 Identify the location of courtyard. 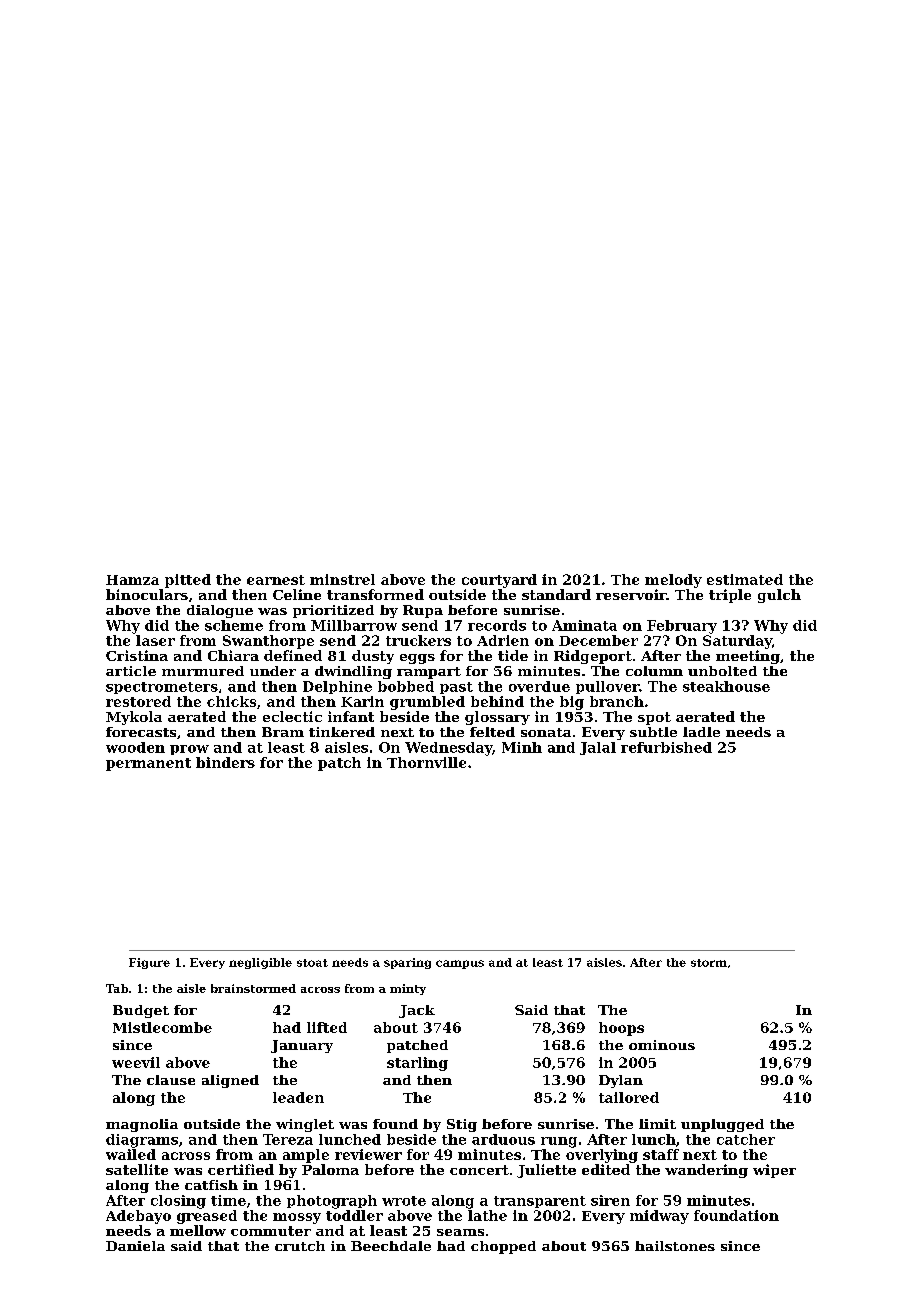
(499, 581).
